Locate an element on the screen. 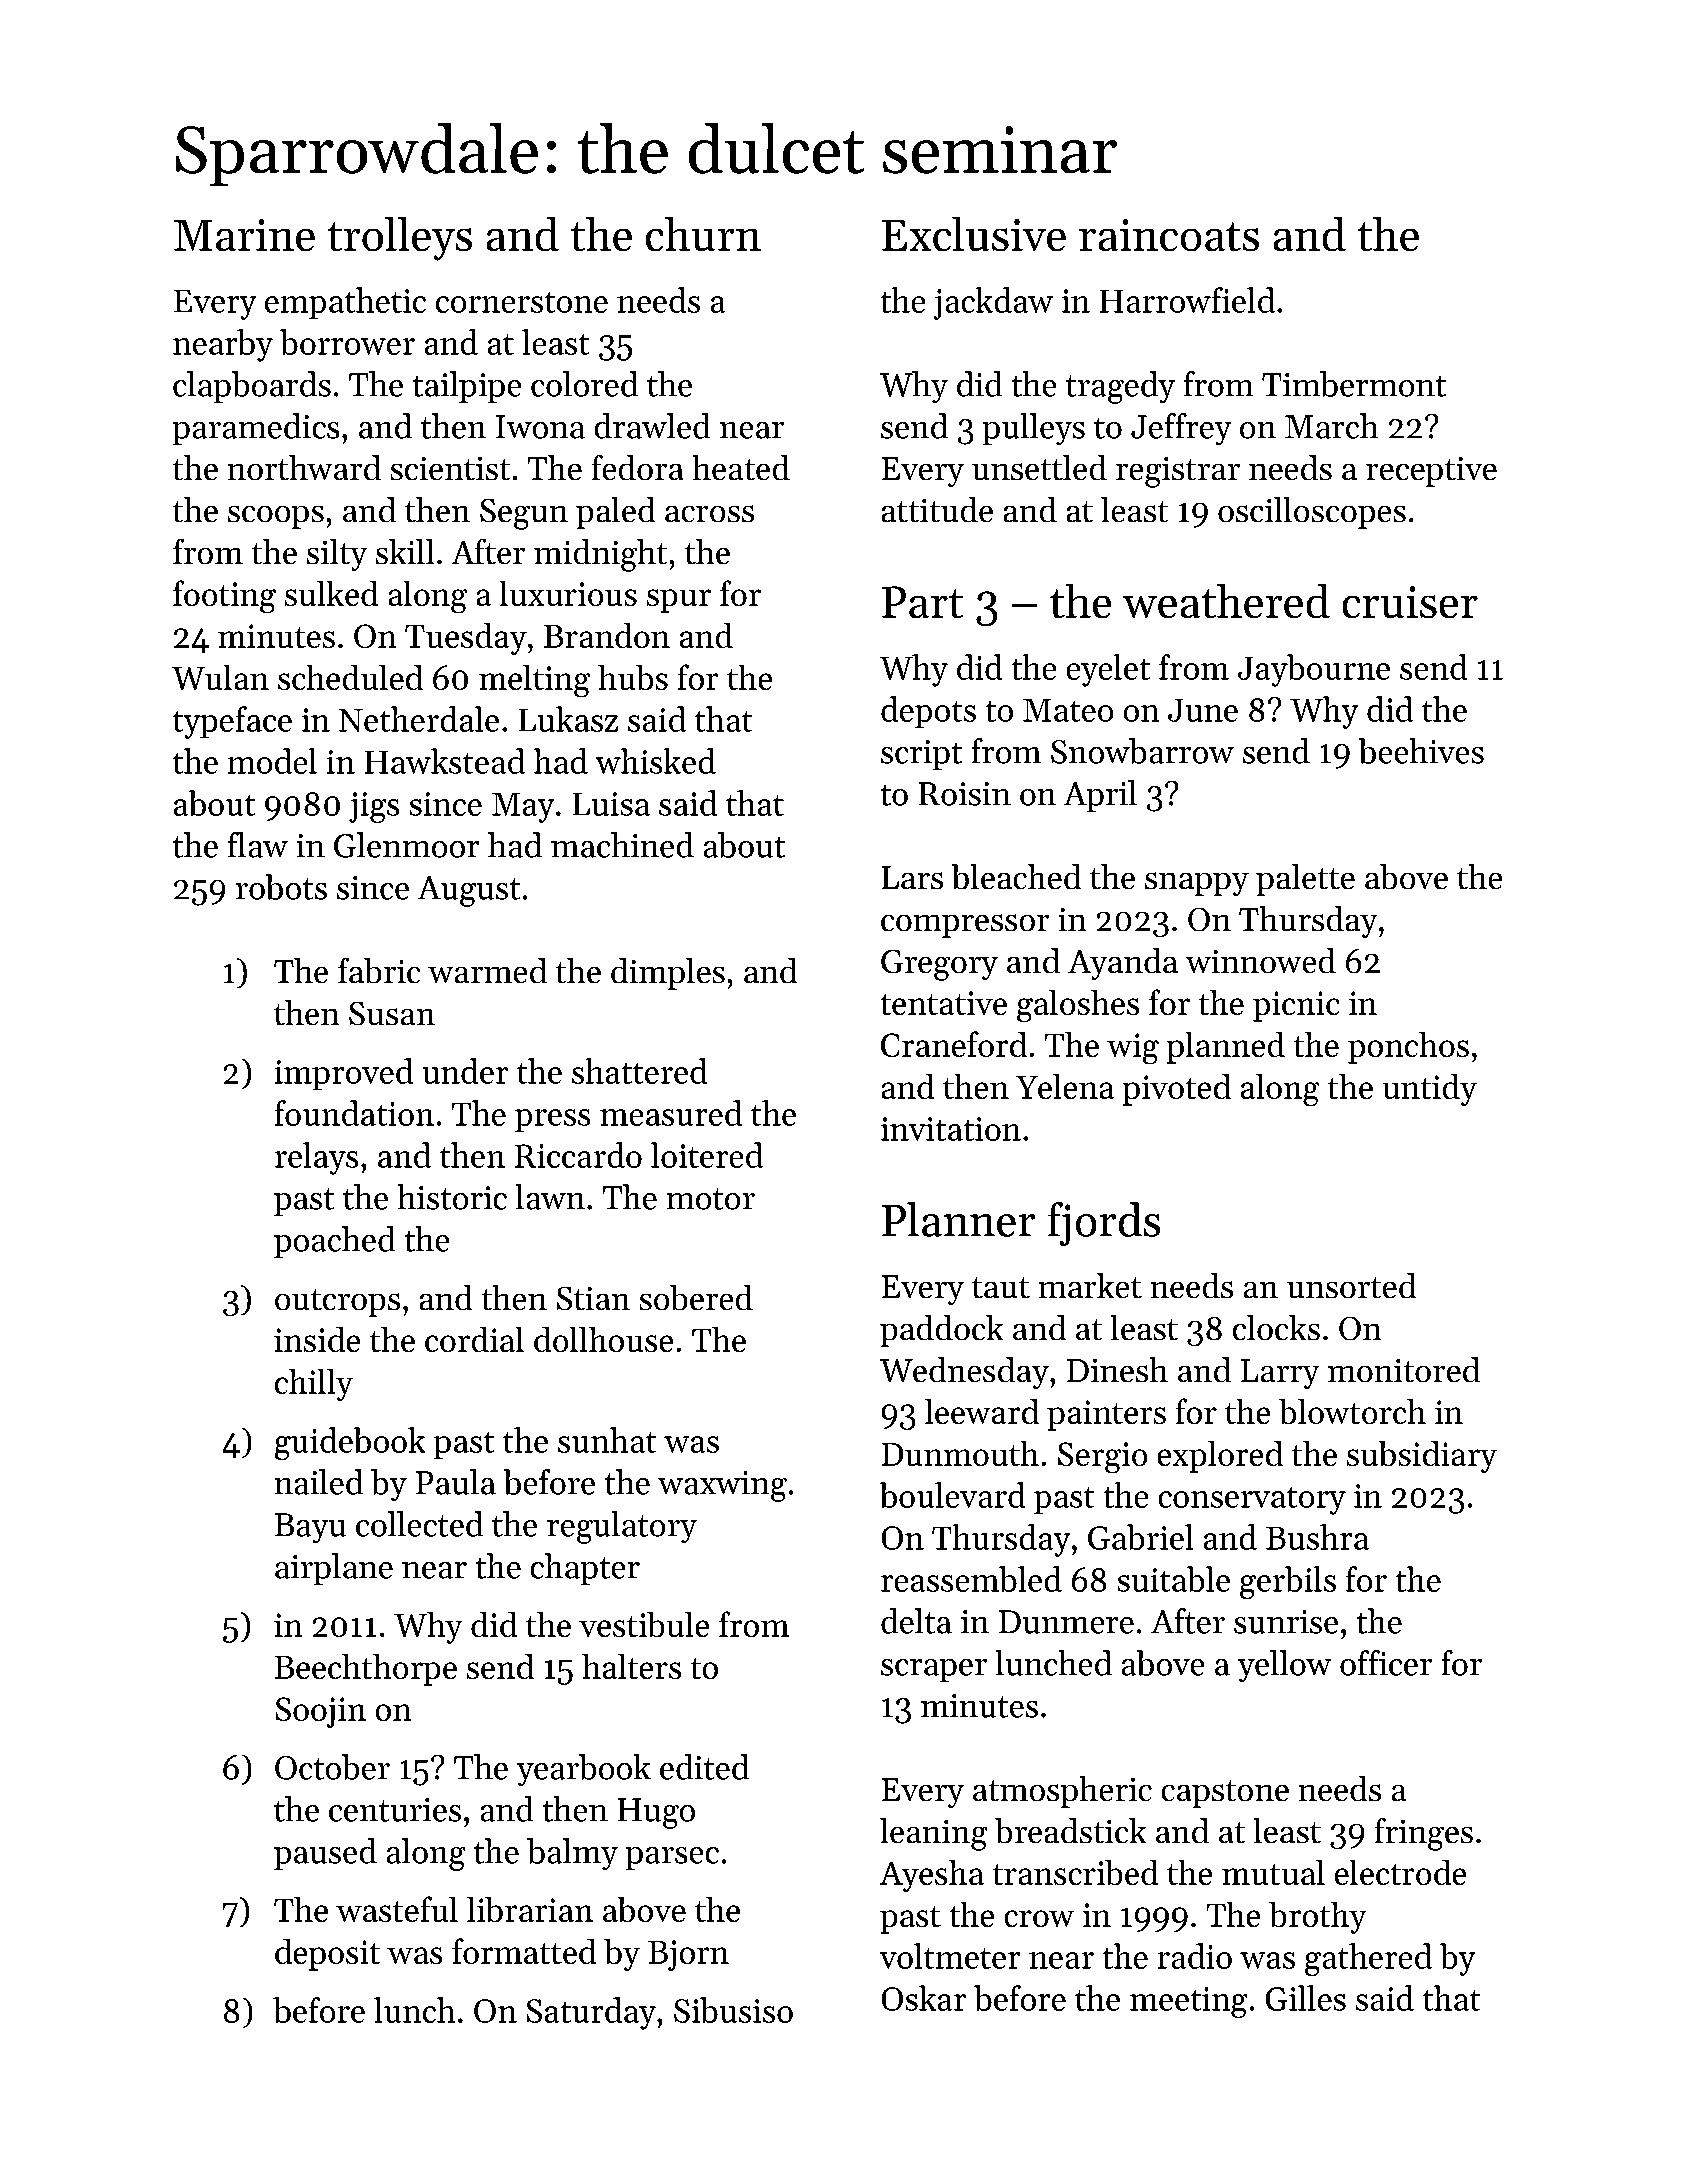  explored is located at coordinates (1220, 1457).
